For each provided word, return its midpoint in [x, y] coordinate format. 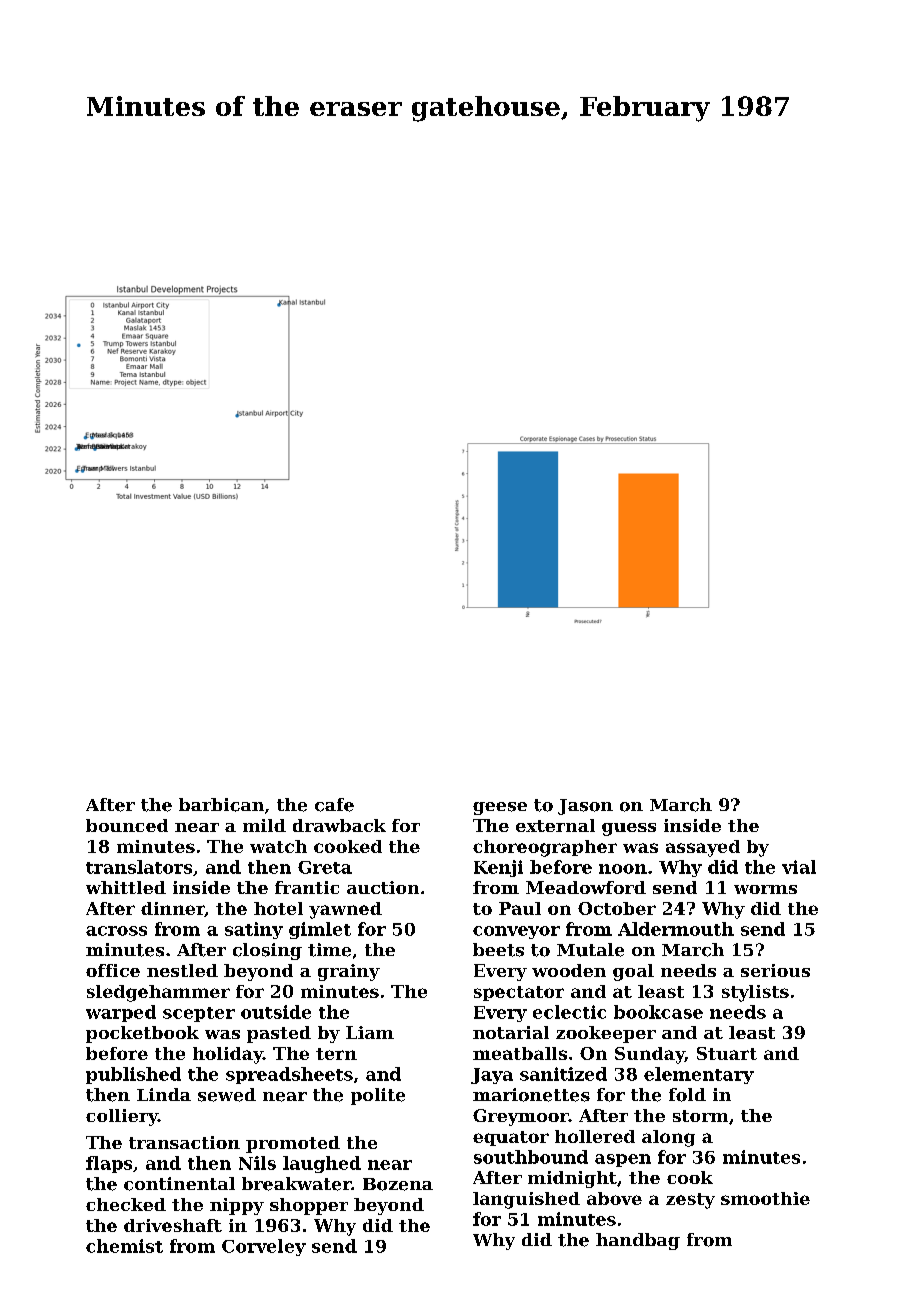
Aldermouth [676, 929]
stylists [755, 993]
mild [264, 825]
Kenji [498, 868]
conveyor [516, 932]
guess [629, 829]
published [133, 1075]
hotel [278, 908]
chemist [124, 1246]
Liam [370, 1032]
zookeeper [606, 1034]
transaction [184, 1142]
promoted [293, 1144]
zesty [690, 1201]
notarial [511, 1032]
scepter [199, 1014]
